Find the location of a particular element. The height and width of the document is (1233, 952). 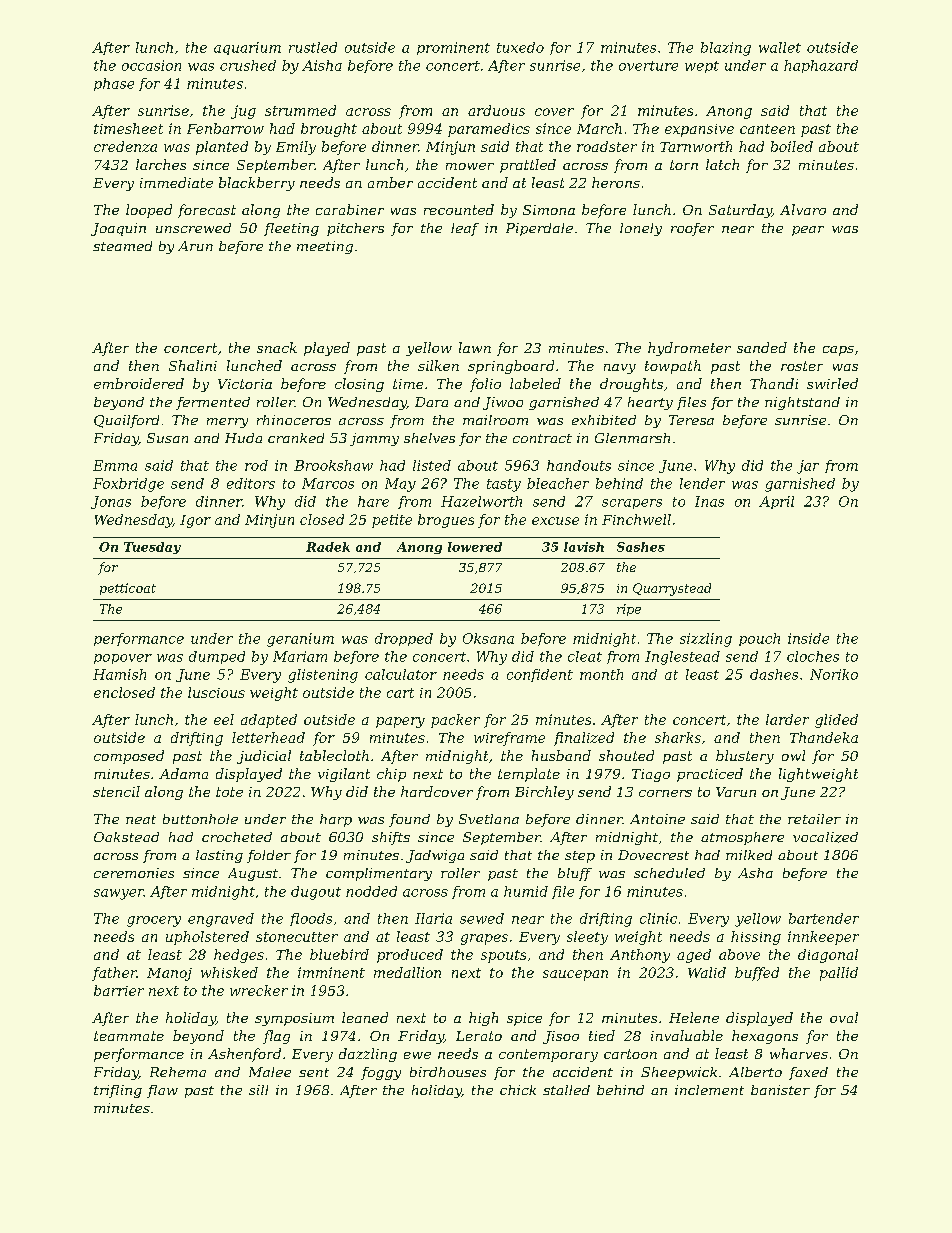

stencil is located at coordinates (116, 791).
